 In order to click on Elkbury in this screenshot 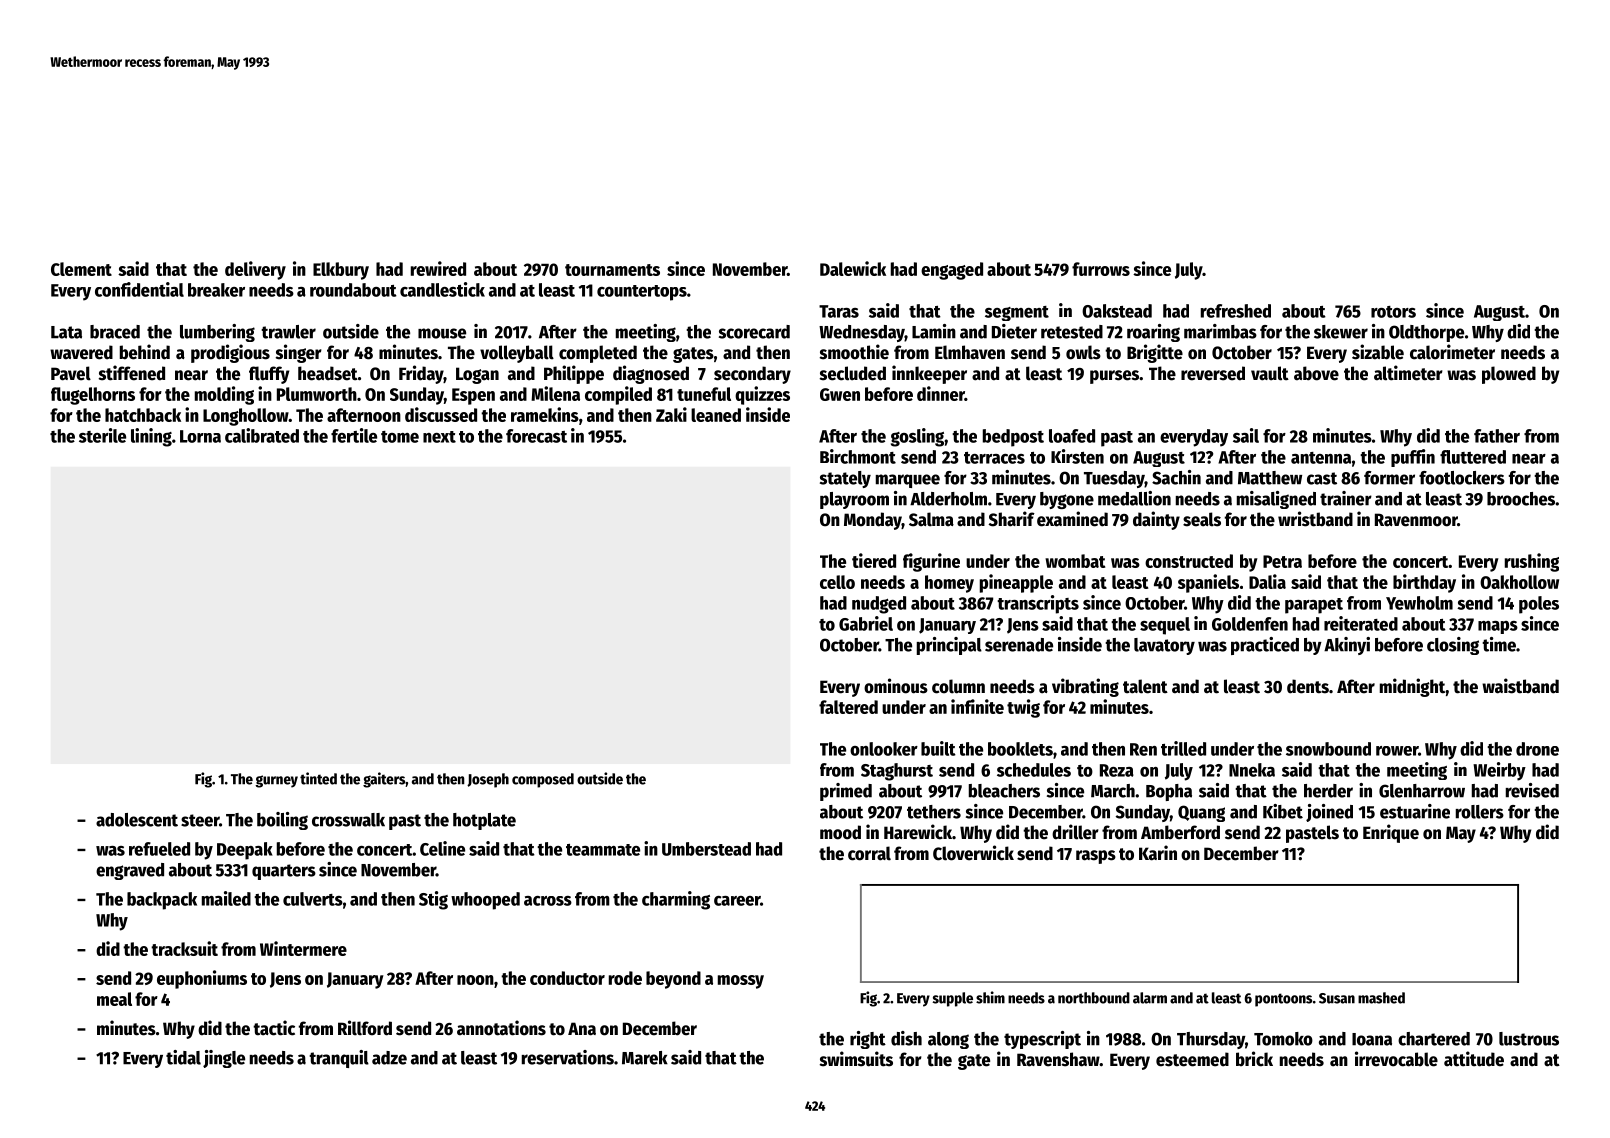, I will do `click(341, 271)`.
